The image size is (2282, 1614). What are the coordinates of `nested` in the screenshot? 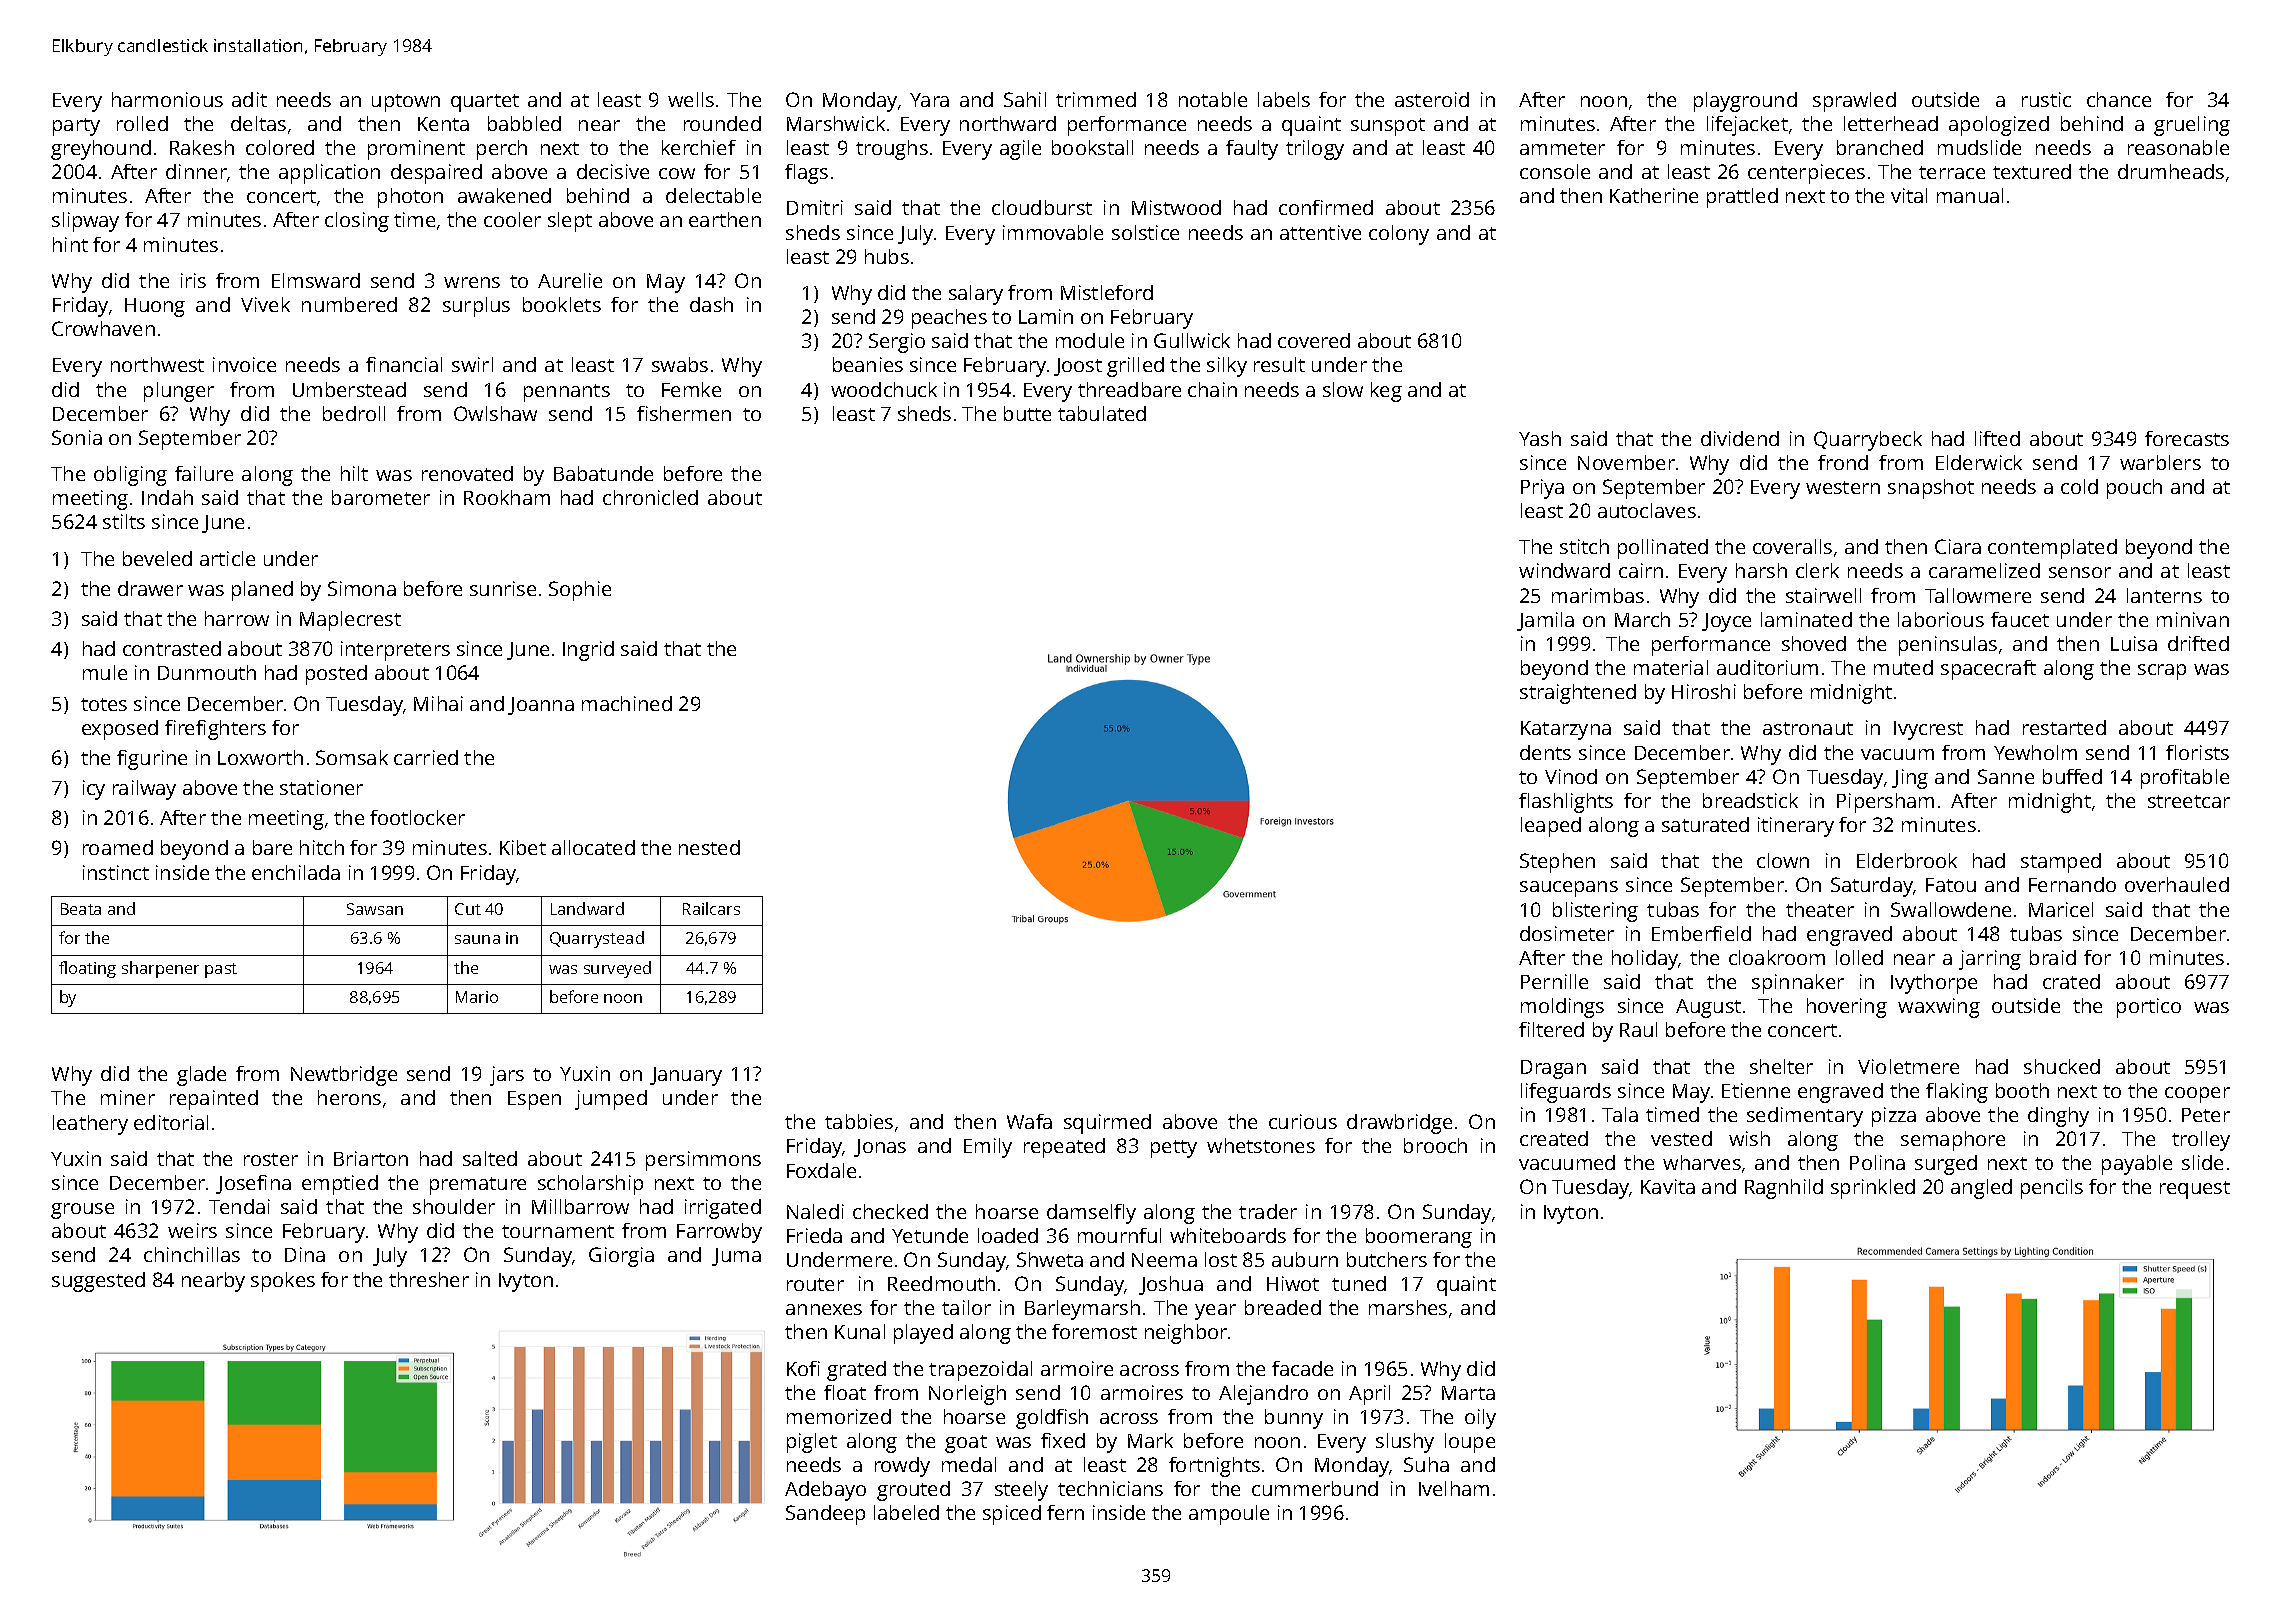 It's located at (709, 847).
